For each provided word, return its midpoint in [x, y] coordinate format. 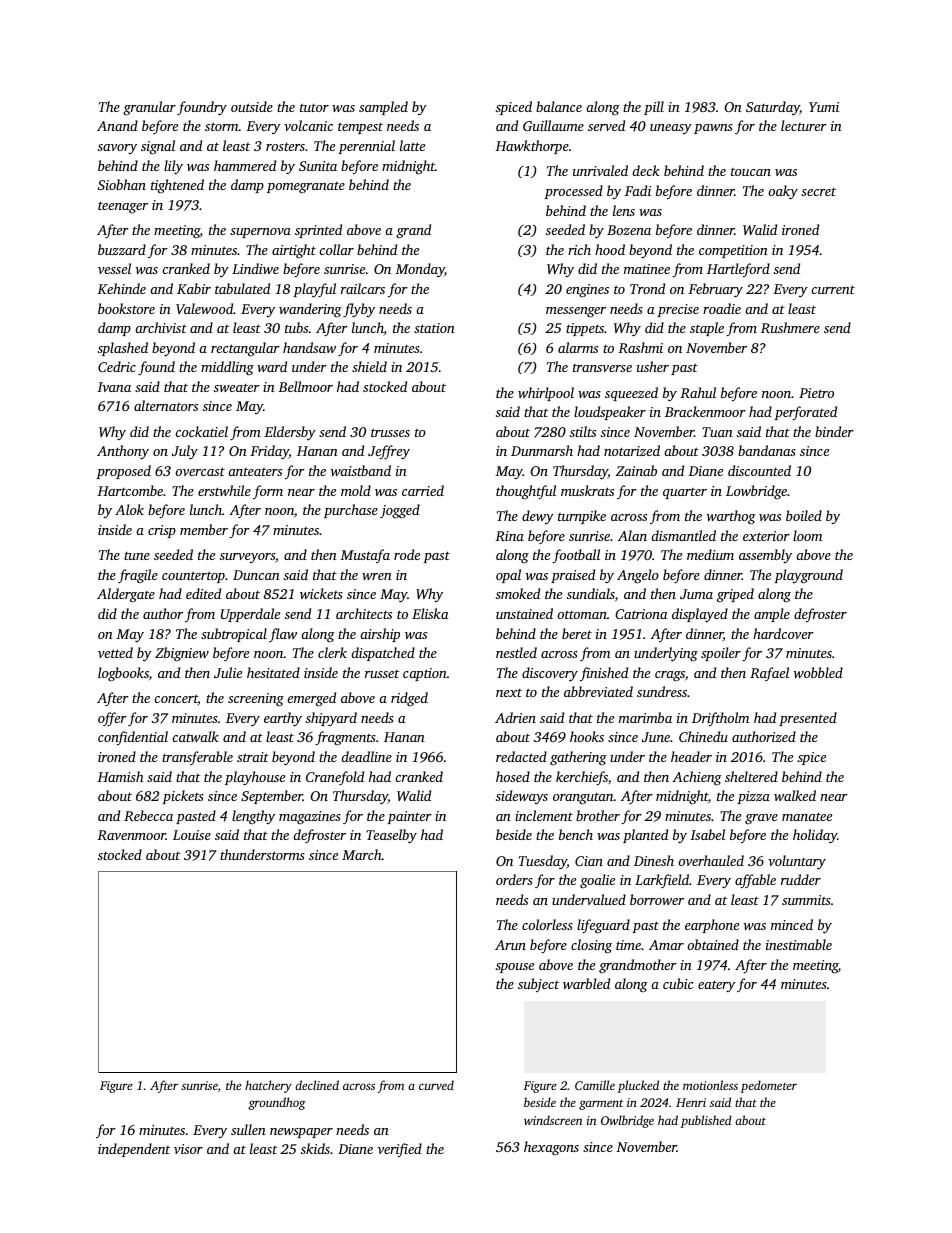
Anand [117, 125]
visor [188, 1149]
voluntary [797, 862]
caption [425, 674]
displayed [700, 615]
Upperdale [250, 615]
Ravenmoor [131, 835]
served [606, 125]
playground [808, 576]
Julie [228, 672]
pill [654, 108]
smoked [518, 593]
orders [514, 879]
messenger [576, 312]
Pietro [816, 393]
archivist [161, 327]
